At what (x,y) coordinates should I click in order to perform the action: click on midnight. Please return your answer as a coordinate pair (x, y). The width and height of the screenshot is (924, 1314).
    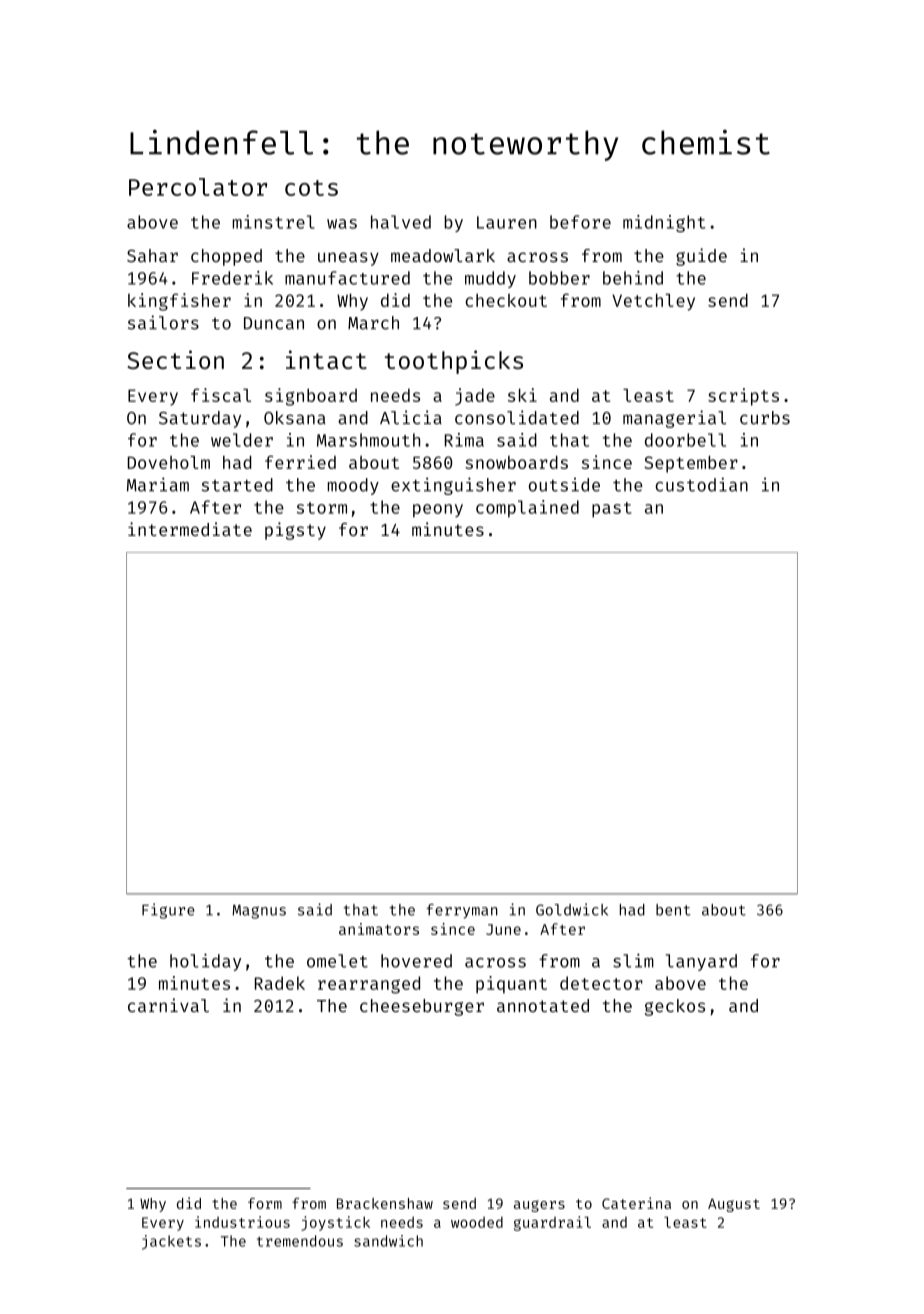
    Looking at the image, I should click on (664, 223).
